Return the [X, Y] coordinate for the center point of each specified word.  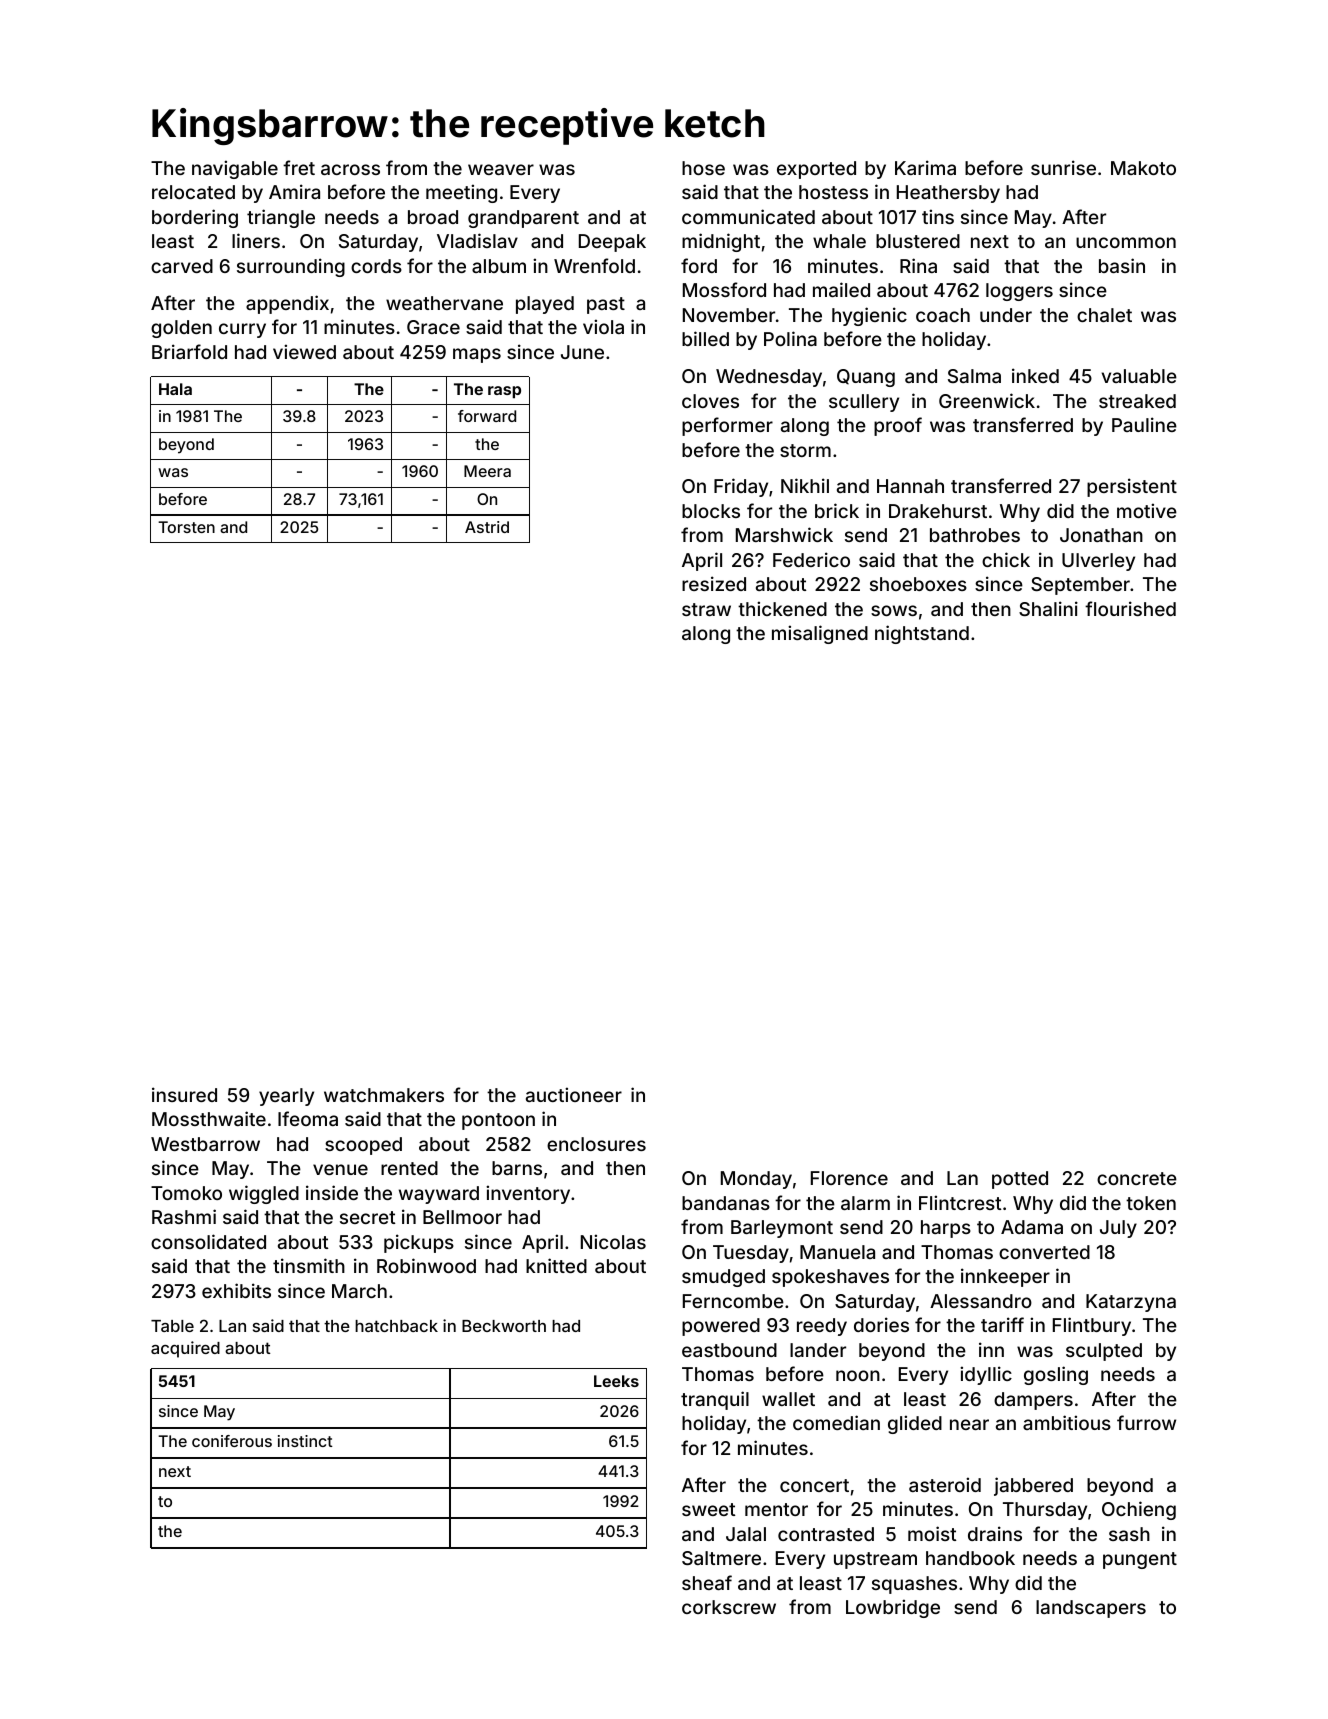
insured [184, 1094]
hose [703, 168]
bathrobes [975, 535]
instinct [305, 1441]
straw [706, 609]
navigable [235, 169]
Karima [925, 167]
